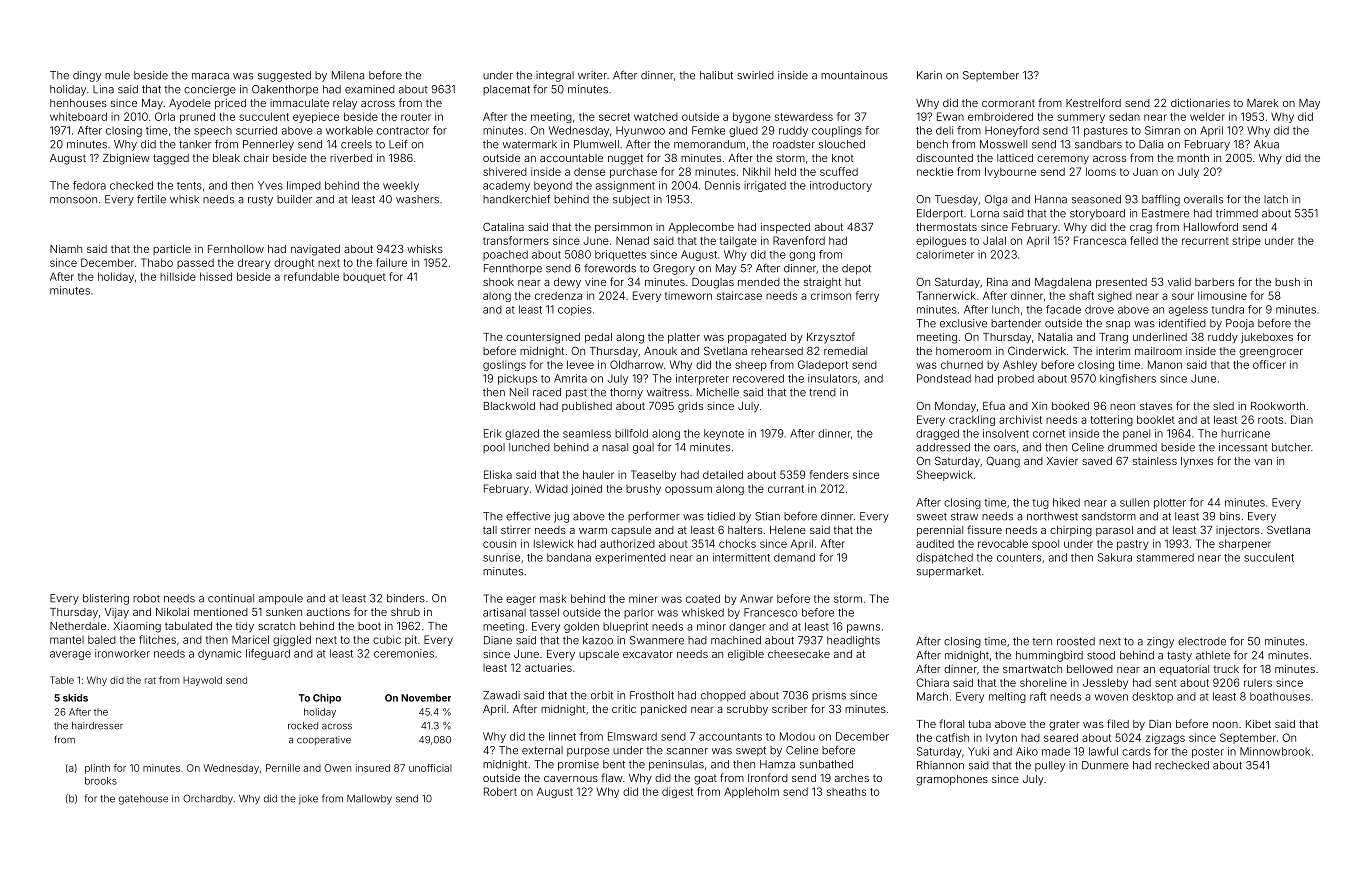 This screenshot has height=887, width=1372. I want to click on dingy, so click(87, 76).
